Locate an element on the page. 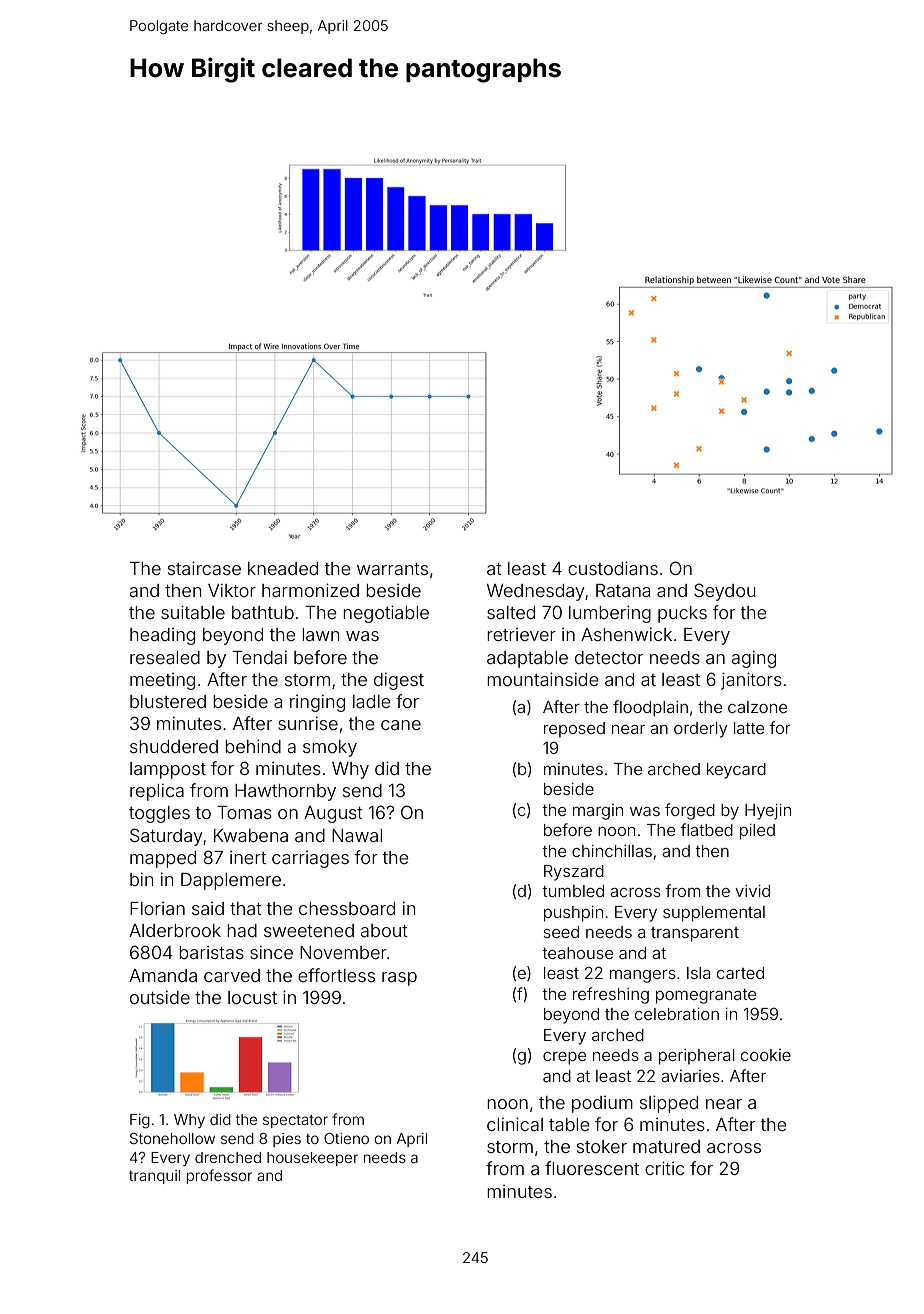 The image size is (924, 1314). lawn is located at coordinates (320, 634).
